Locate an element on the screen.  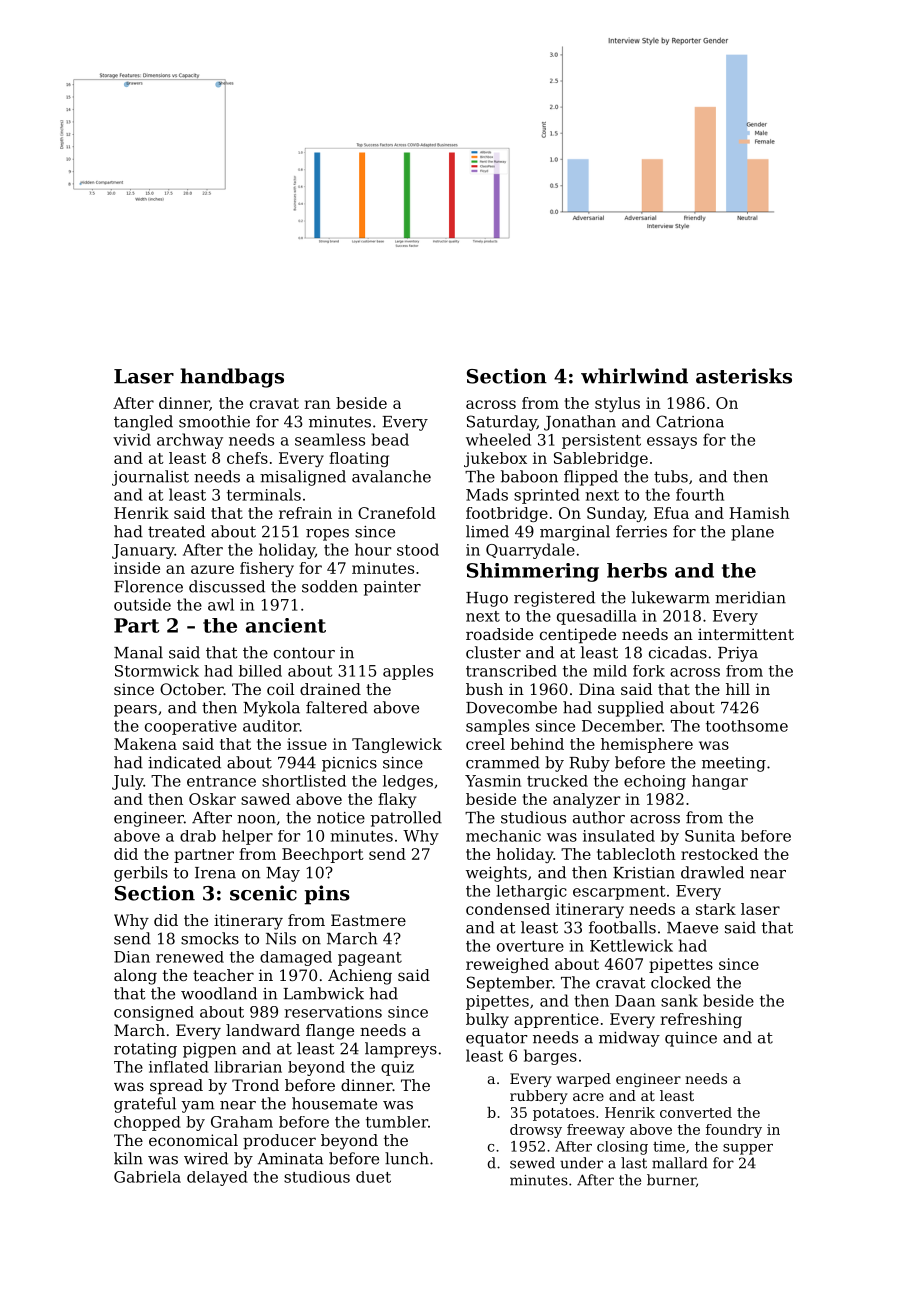
creel is located at coordinates (485, 744).
